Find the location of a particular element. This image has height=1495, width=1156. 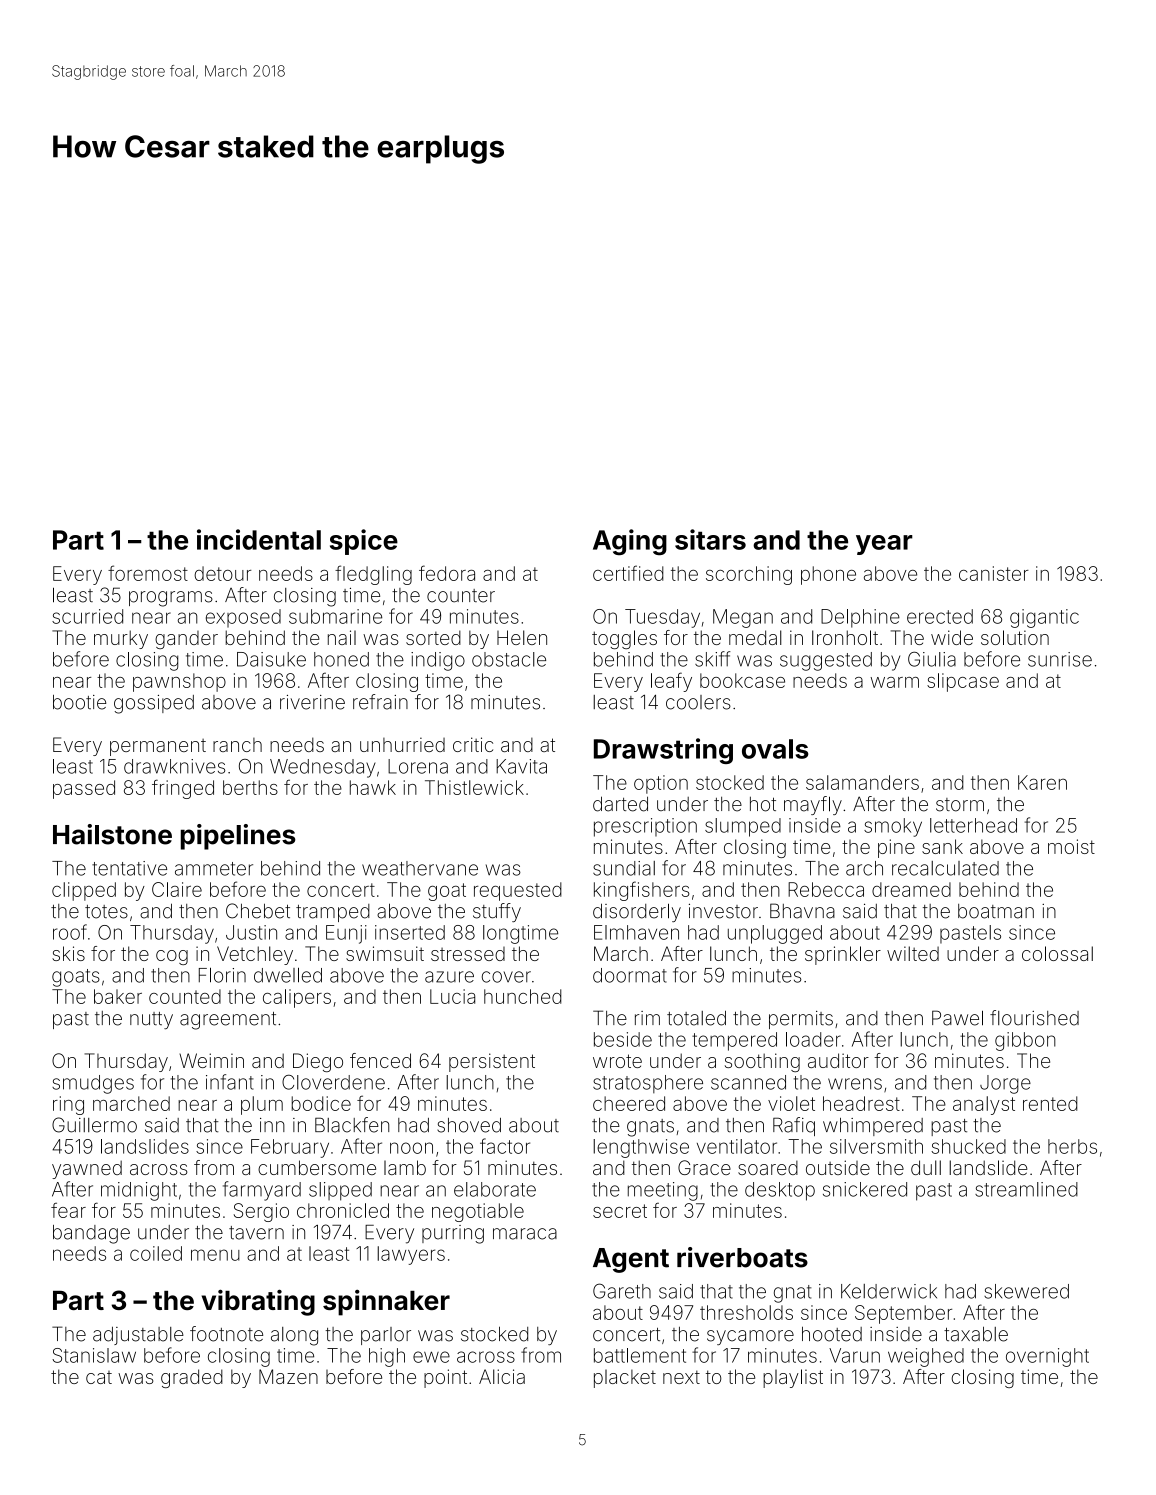

flourished is located at coordinates (1034, 1018).
